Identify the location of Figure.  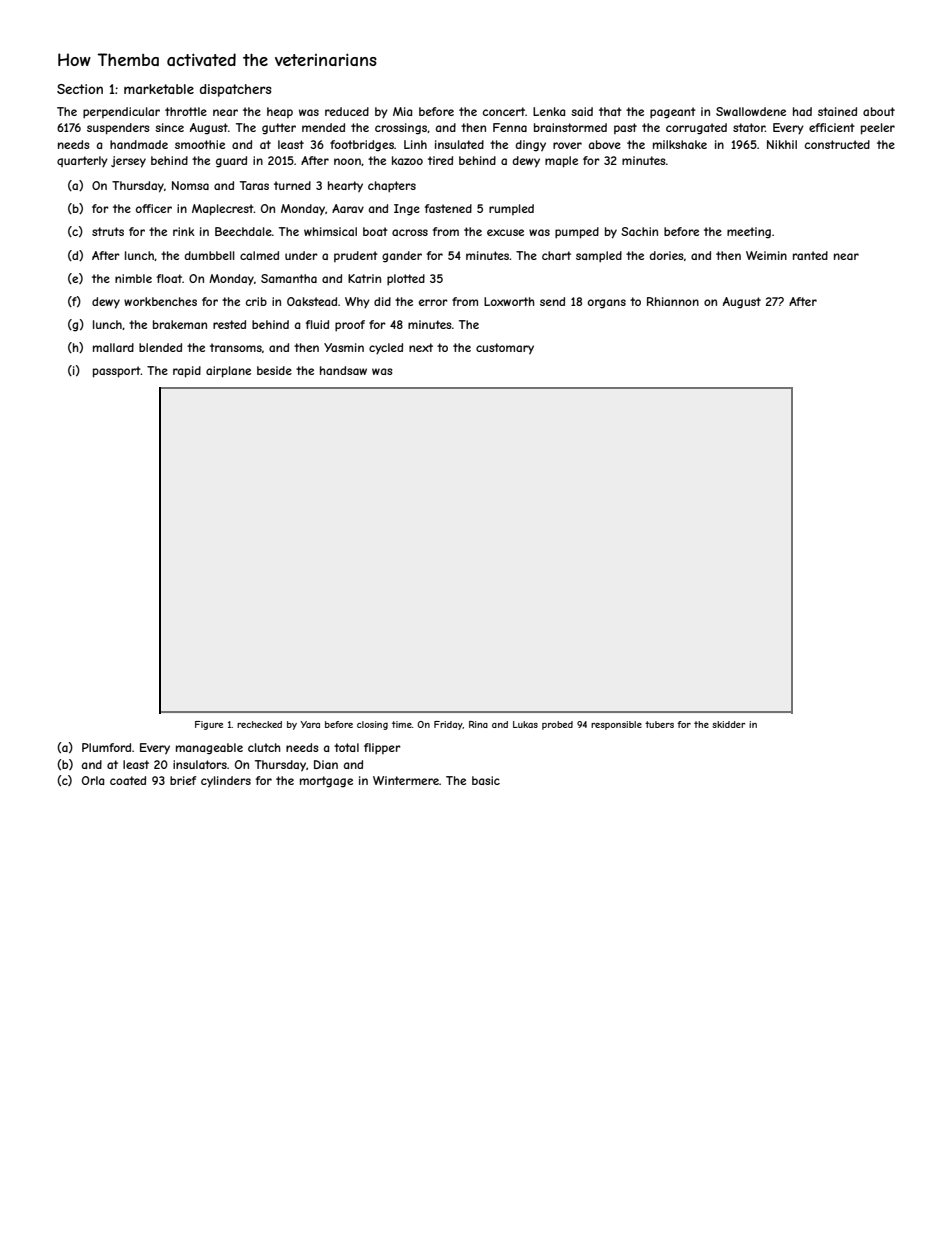
(209, 725).
